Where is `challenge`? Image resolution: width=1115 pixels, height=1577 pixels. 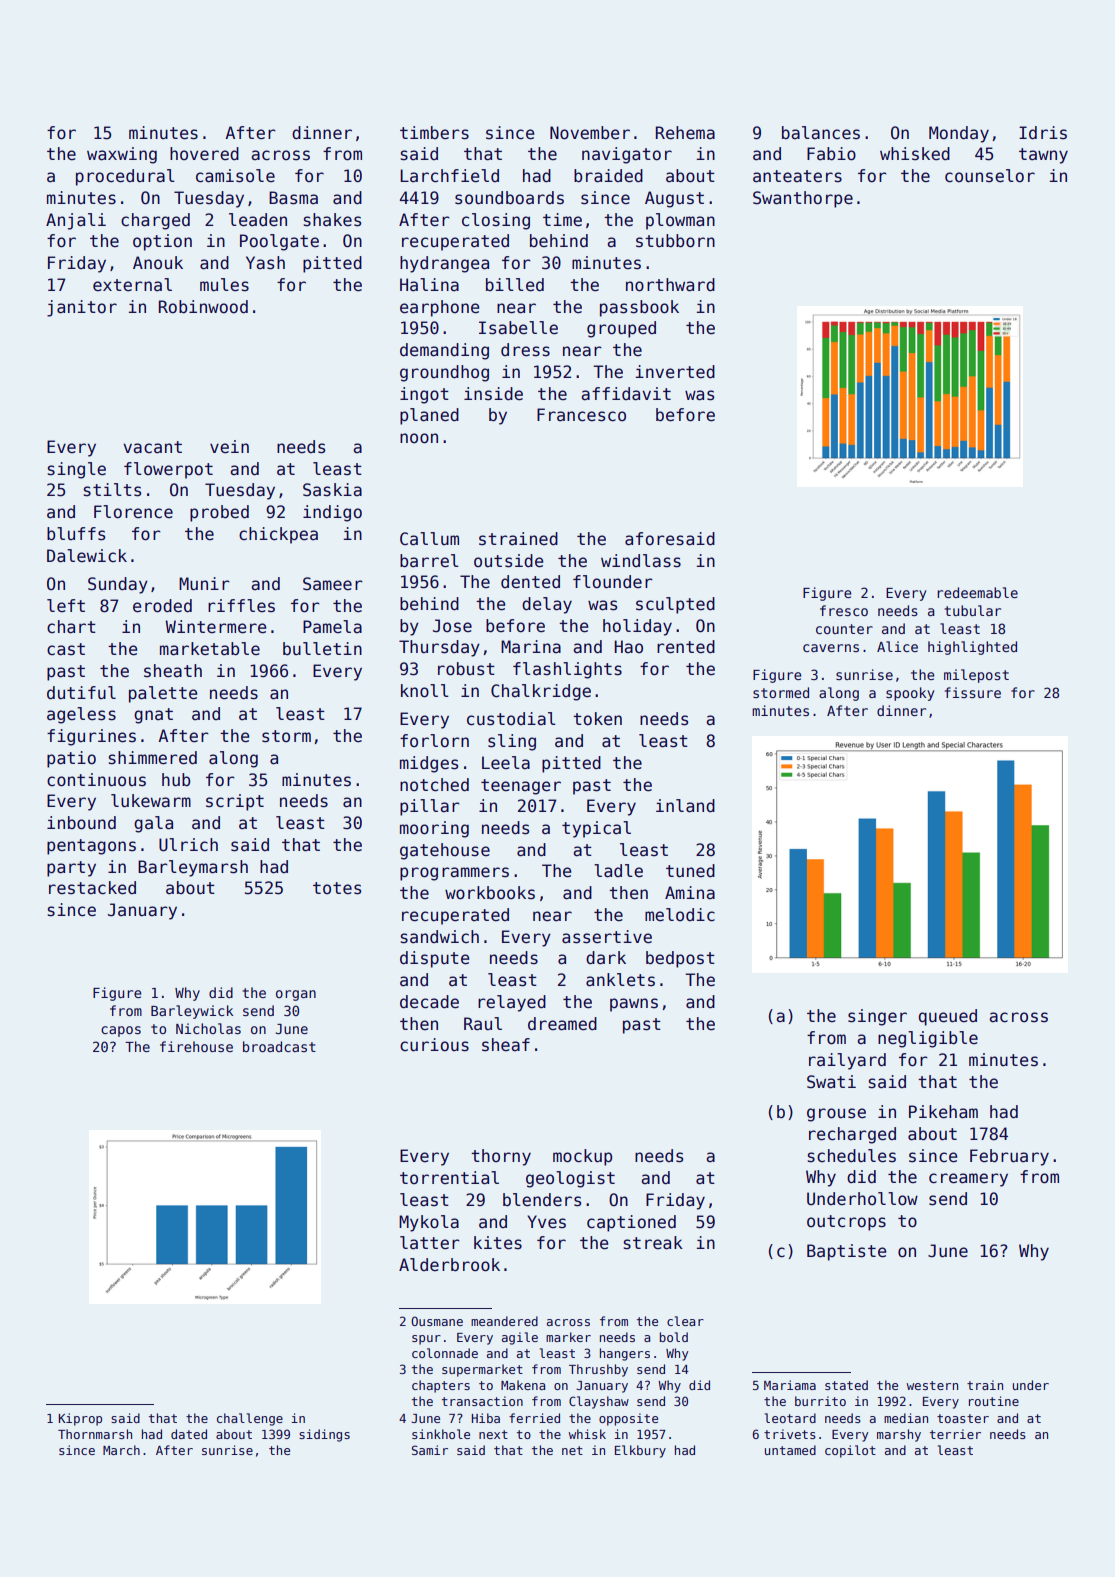 challenge is located at coordinates (250, 1419).
